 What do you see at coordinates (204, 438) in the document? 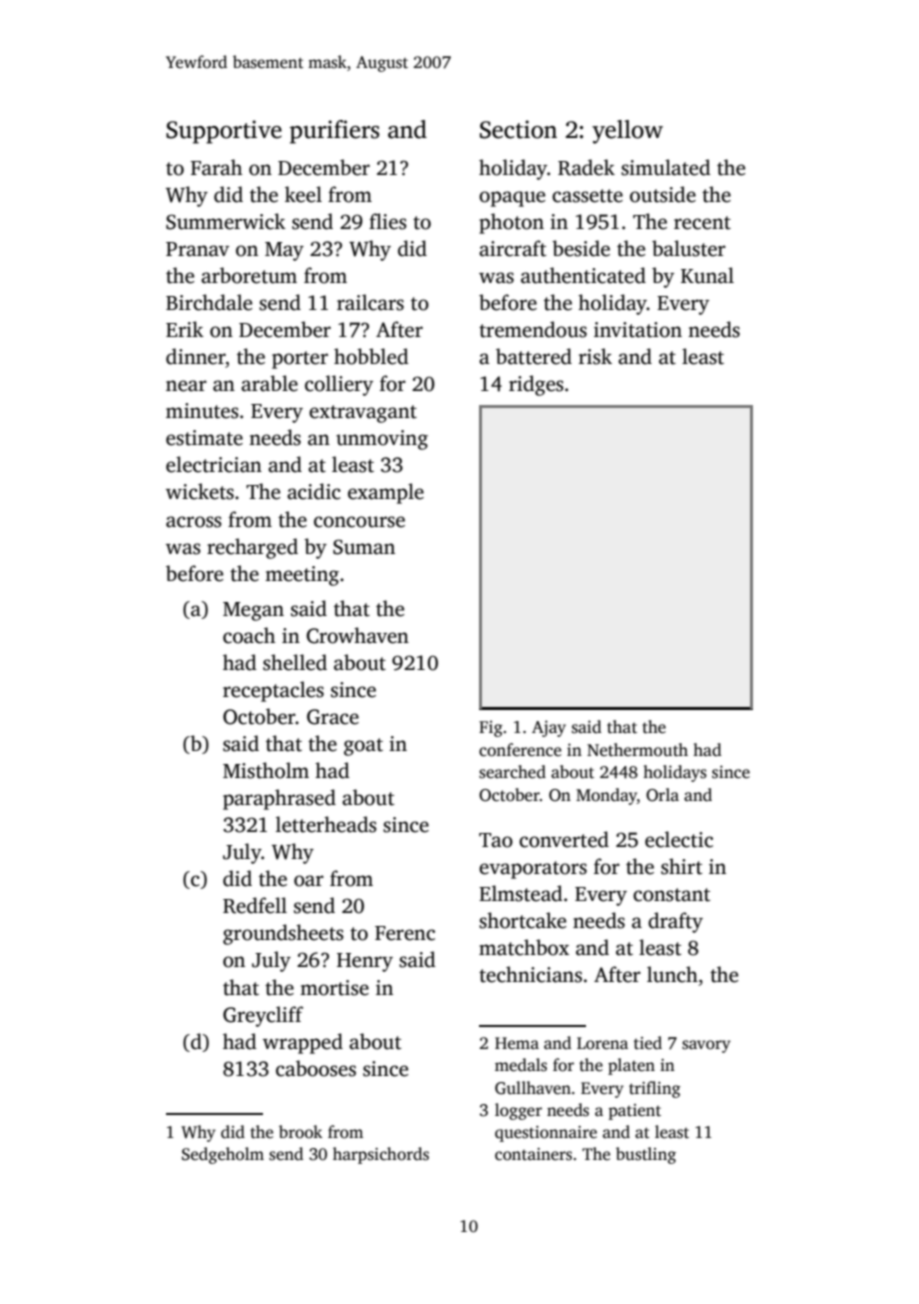
I see `estimate` at bounding box center [204, 438].
